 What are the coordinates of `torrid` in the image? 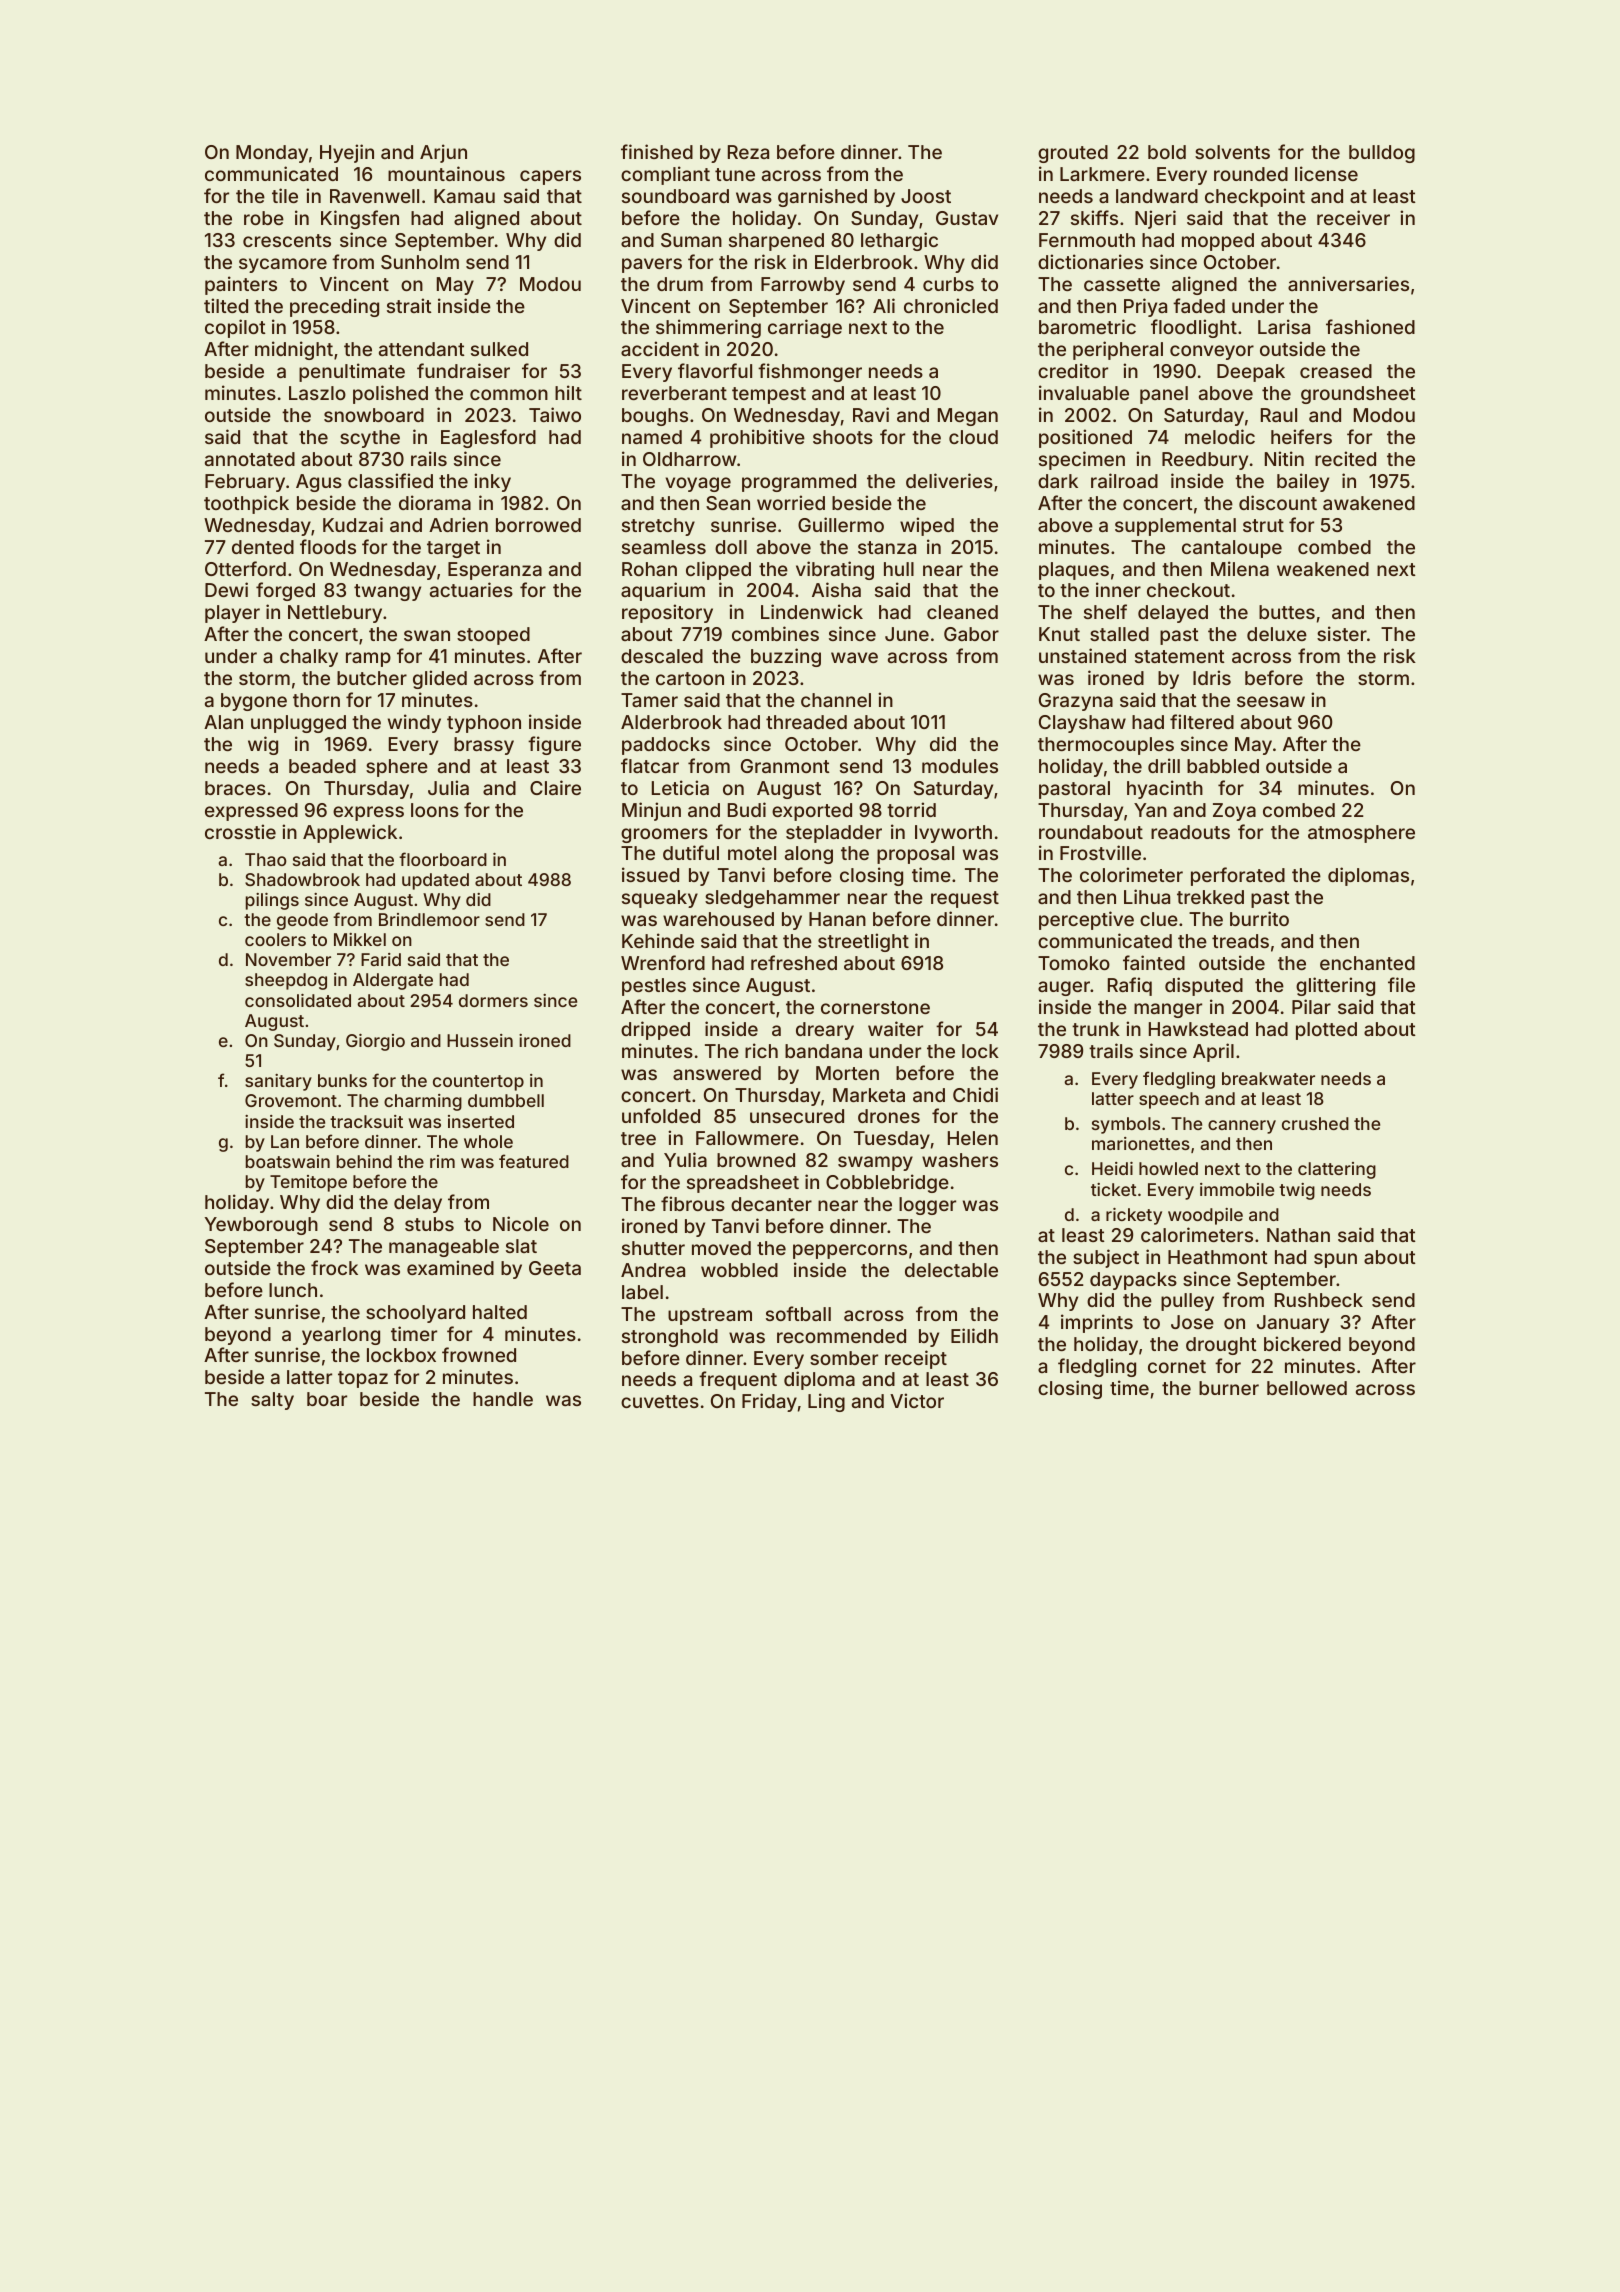 It's located at (911, 809).
